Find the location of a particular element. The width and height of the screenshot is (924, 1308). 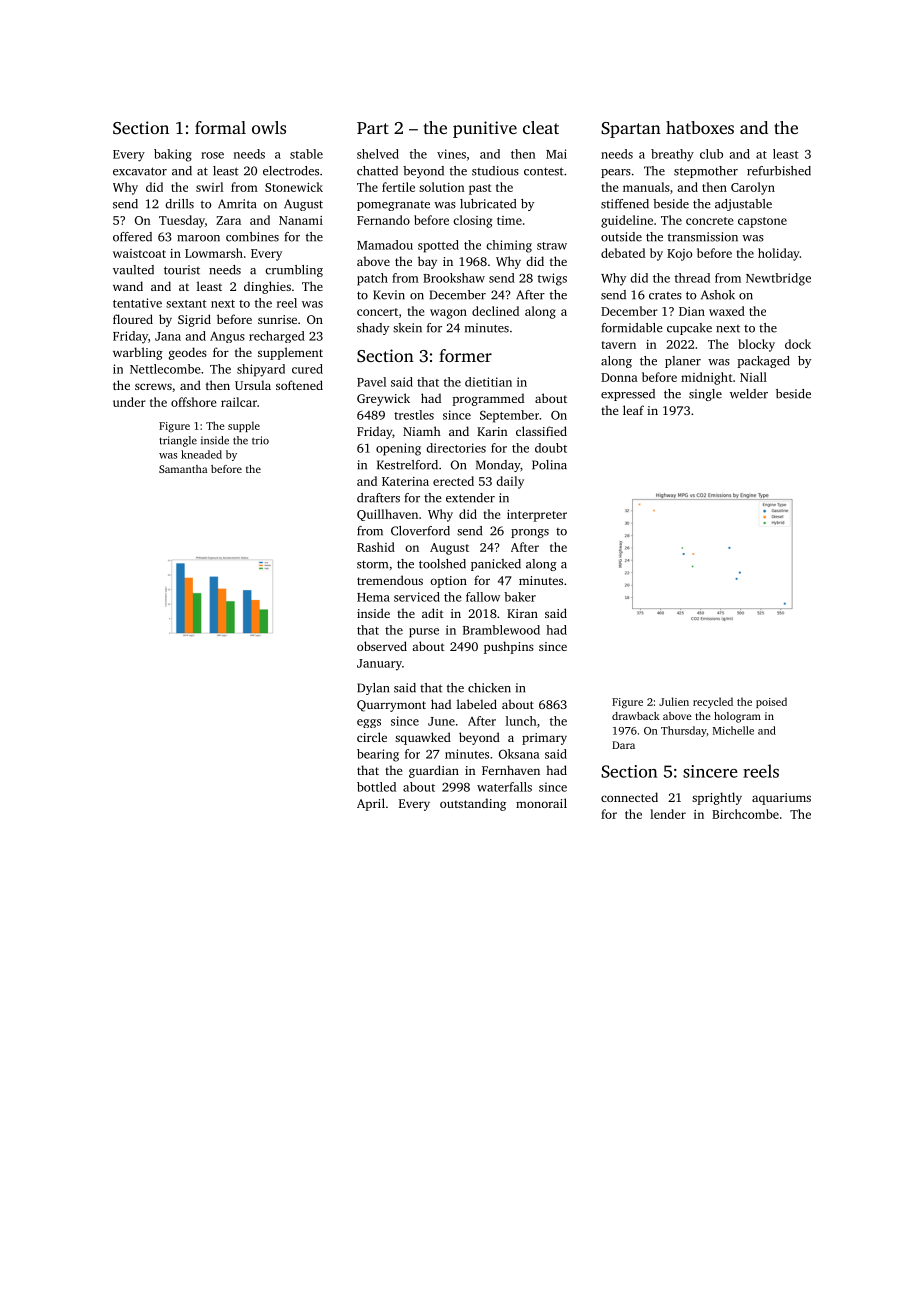

breathy is located at coordinates (672, 155).
